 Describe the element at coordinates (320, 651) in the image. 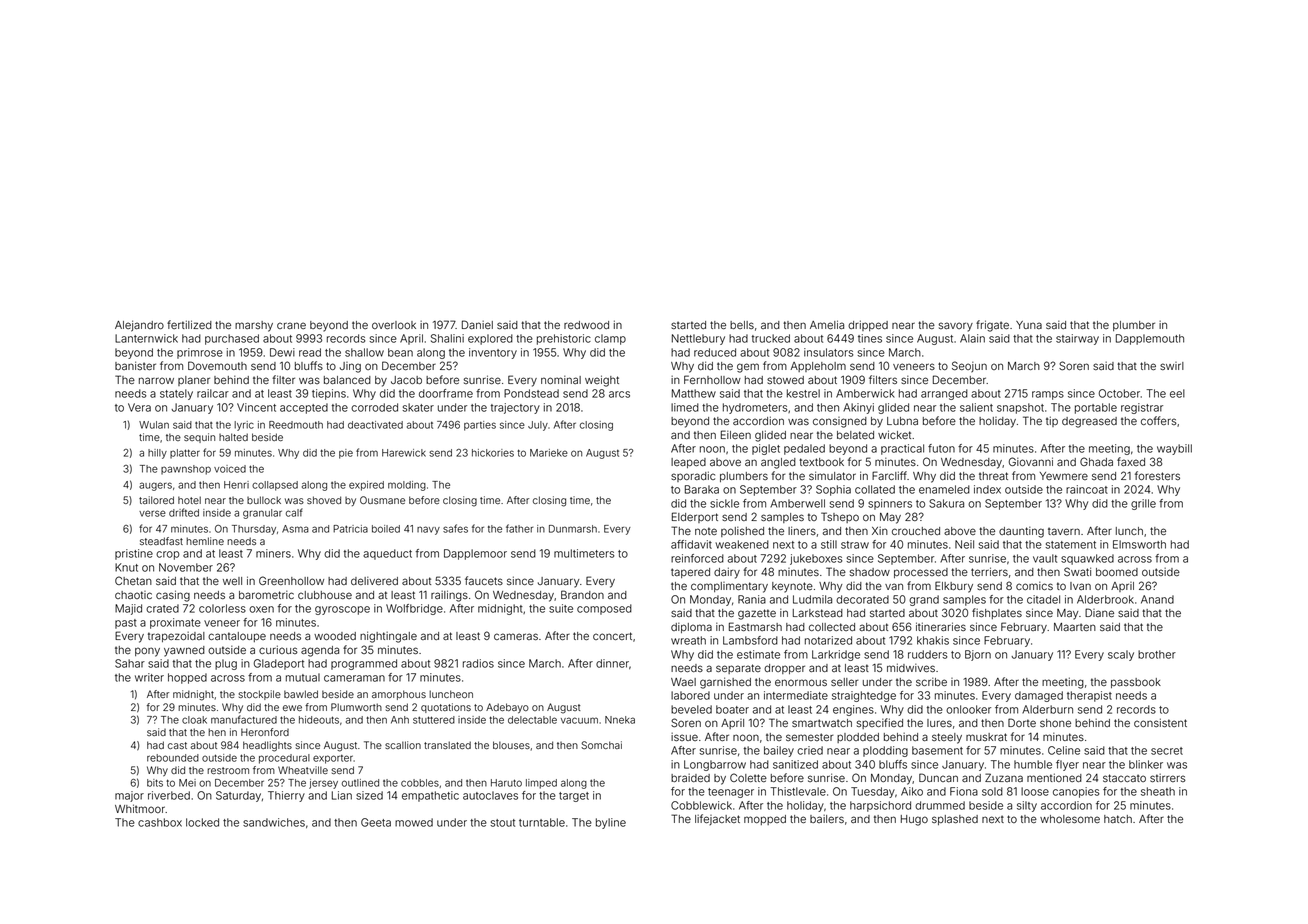

I see `agenda` at that location.
